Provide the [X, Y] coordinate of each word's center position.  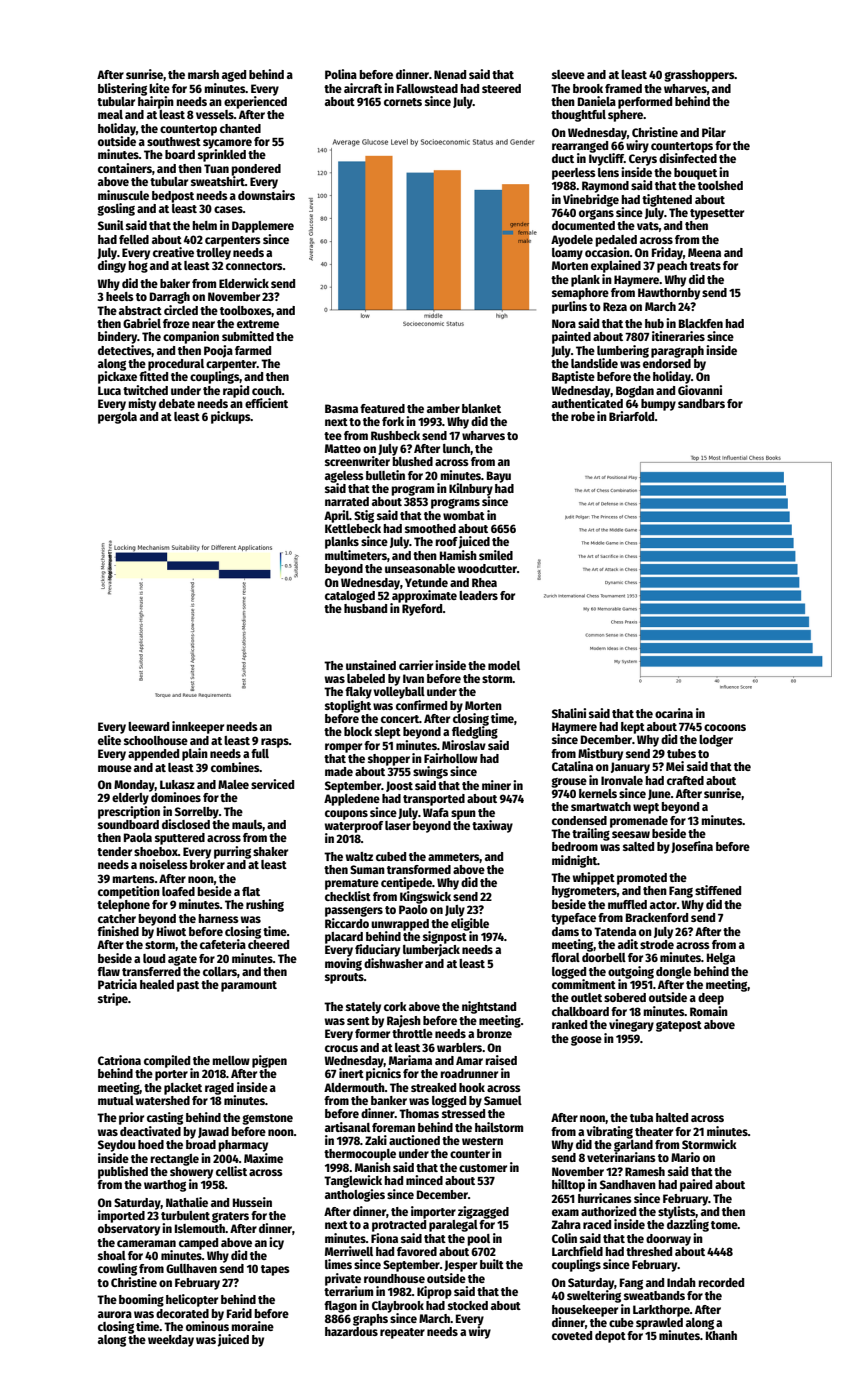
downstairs [266, 195]
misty [142, 404]
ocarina [674, 713]
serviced [272, 784]
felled [134, 239]
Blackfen [701, 323]
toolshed [720, 185]
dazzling [688, 1225]
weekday [171, 1341]
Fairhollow [451, 758]
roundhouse [394, 1278]
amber [443, 408]
